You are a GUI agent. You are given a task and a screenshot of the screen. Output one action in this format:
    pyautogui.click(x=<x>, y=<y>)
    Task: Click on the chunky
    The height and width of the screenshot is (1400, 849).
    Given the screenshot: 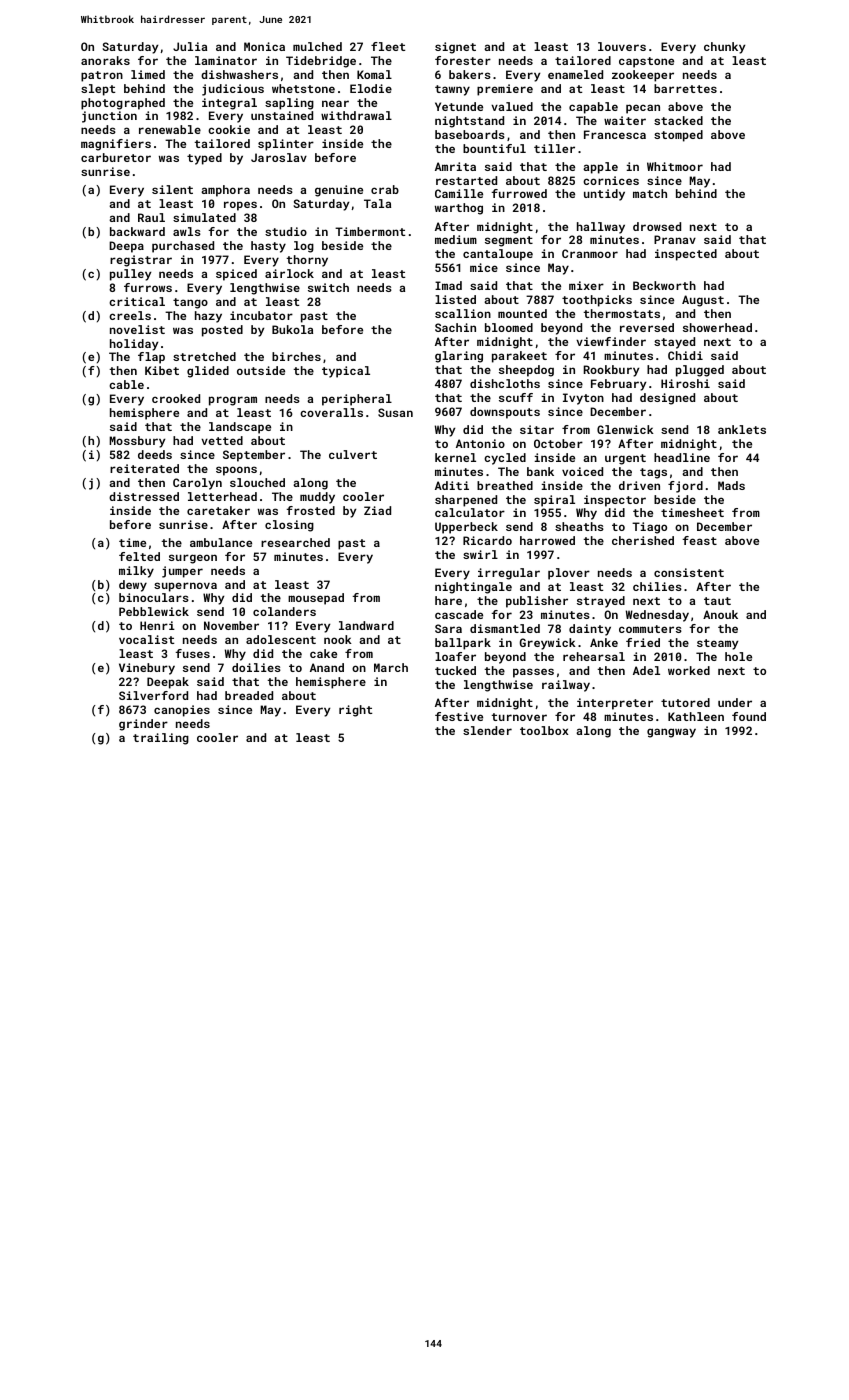 What is the action you would take?
    pyautogui.click(x=725, y=48)
